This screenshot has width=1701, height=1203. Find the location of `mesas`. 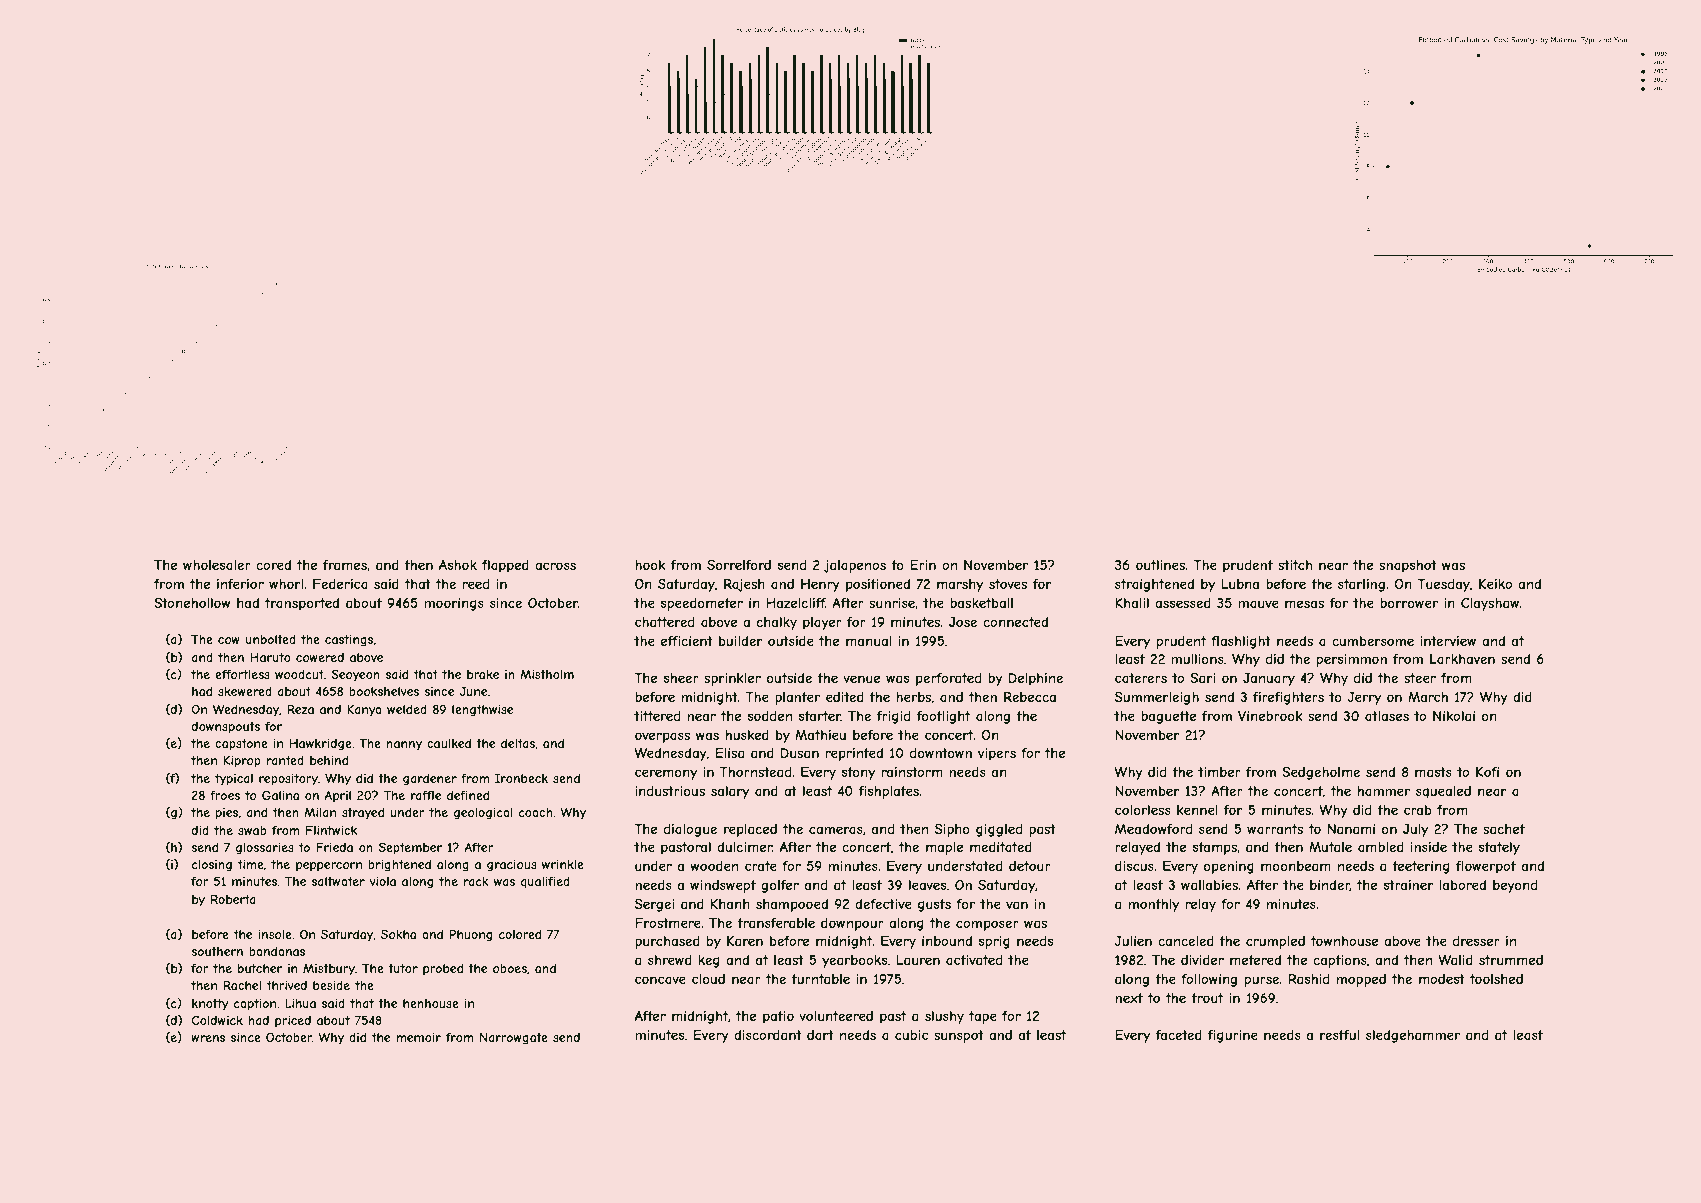

mesas is located at coordinates (1304, 604).
